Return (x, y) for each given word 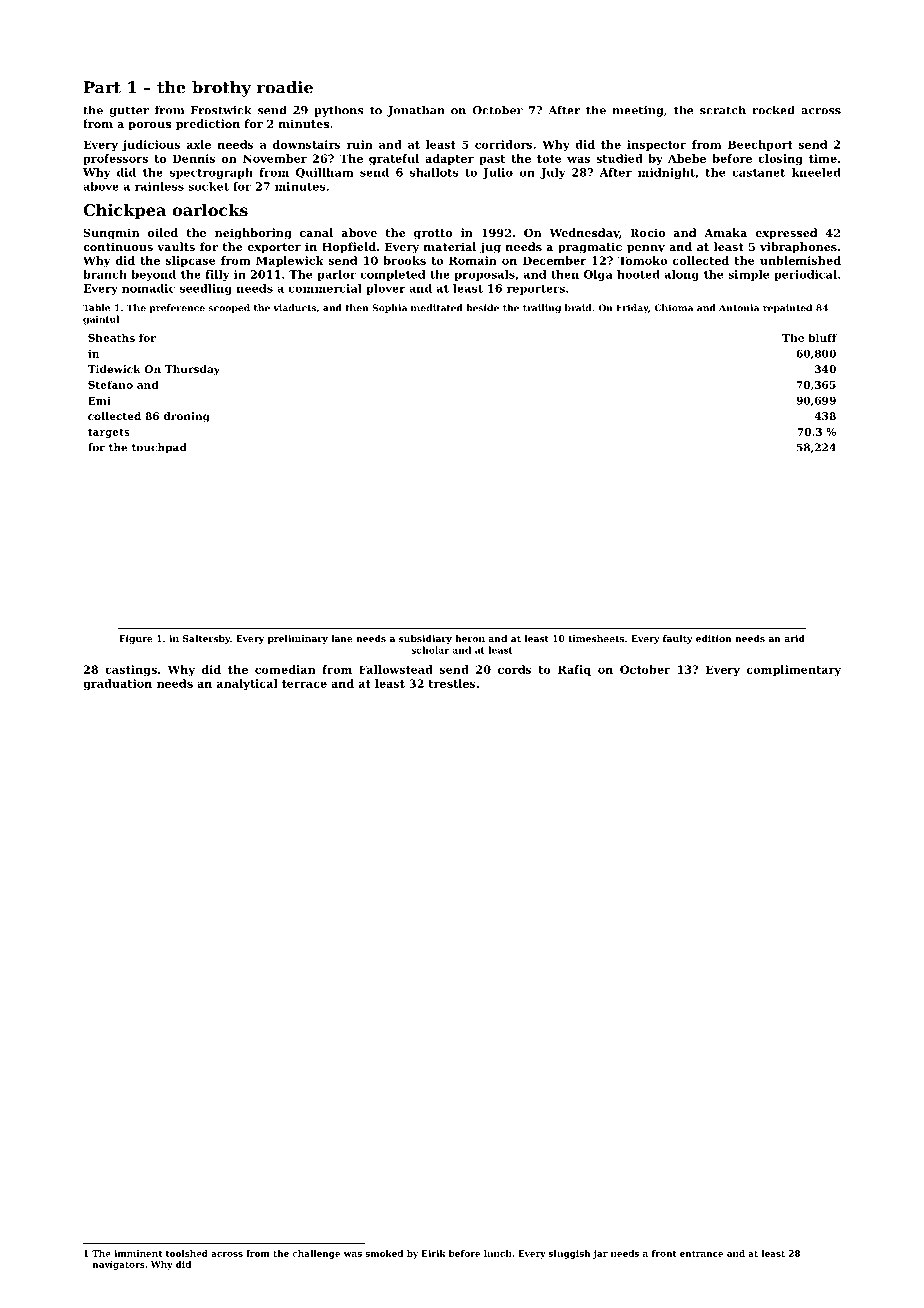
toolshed (187, 1253)
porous (149, 126)
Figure (136, 639)
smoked (384, 1253)
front (664, 1253)
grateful (394, 159)
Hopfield (349, 248)
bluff (822, 337)
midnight (666, 173)
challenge (316, 1254)
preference (177, 308)
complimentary (794, 670)
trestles (452, 683)
